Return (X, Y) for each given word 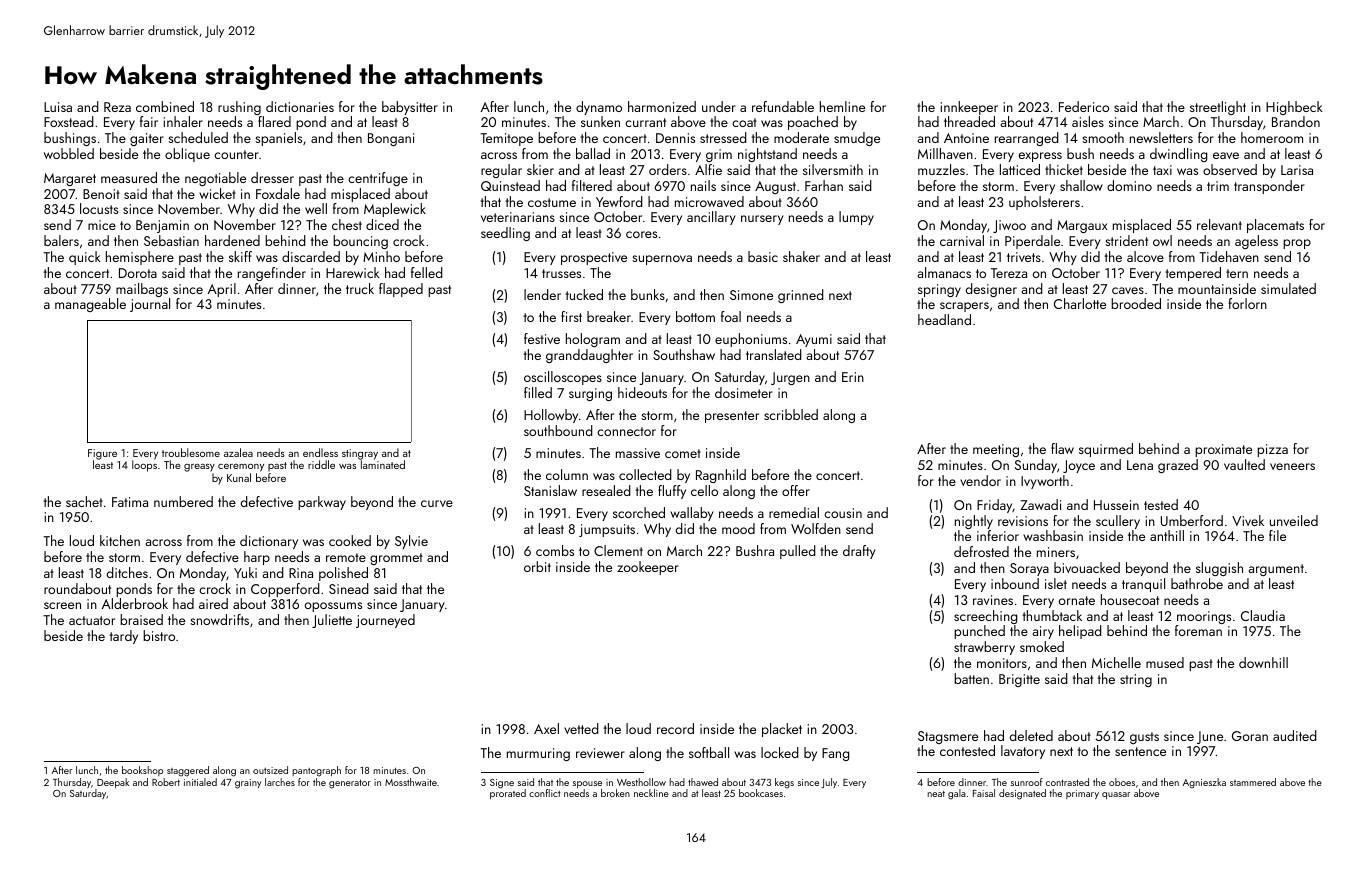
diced (382, 224)
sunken (600, 121)
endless (320, 452)
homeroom (1272, 137)
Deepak (113, 783)
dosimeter (744, 392)
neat (936, 794)
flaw (1062, 448)
